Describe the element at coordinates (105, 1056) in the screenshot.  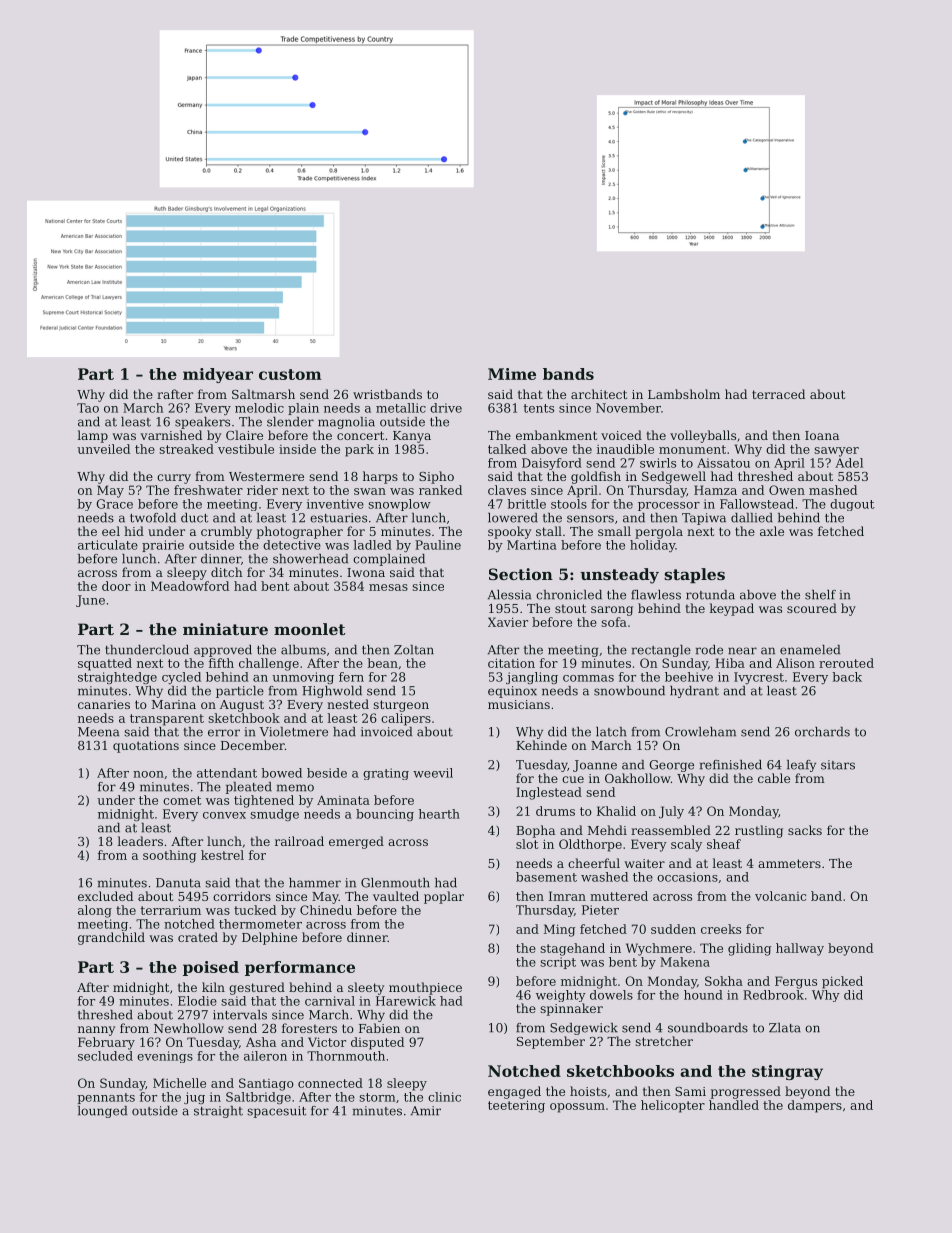
I see `secluded` at that location.
